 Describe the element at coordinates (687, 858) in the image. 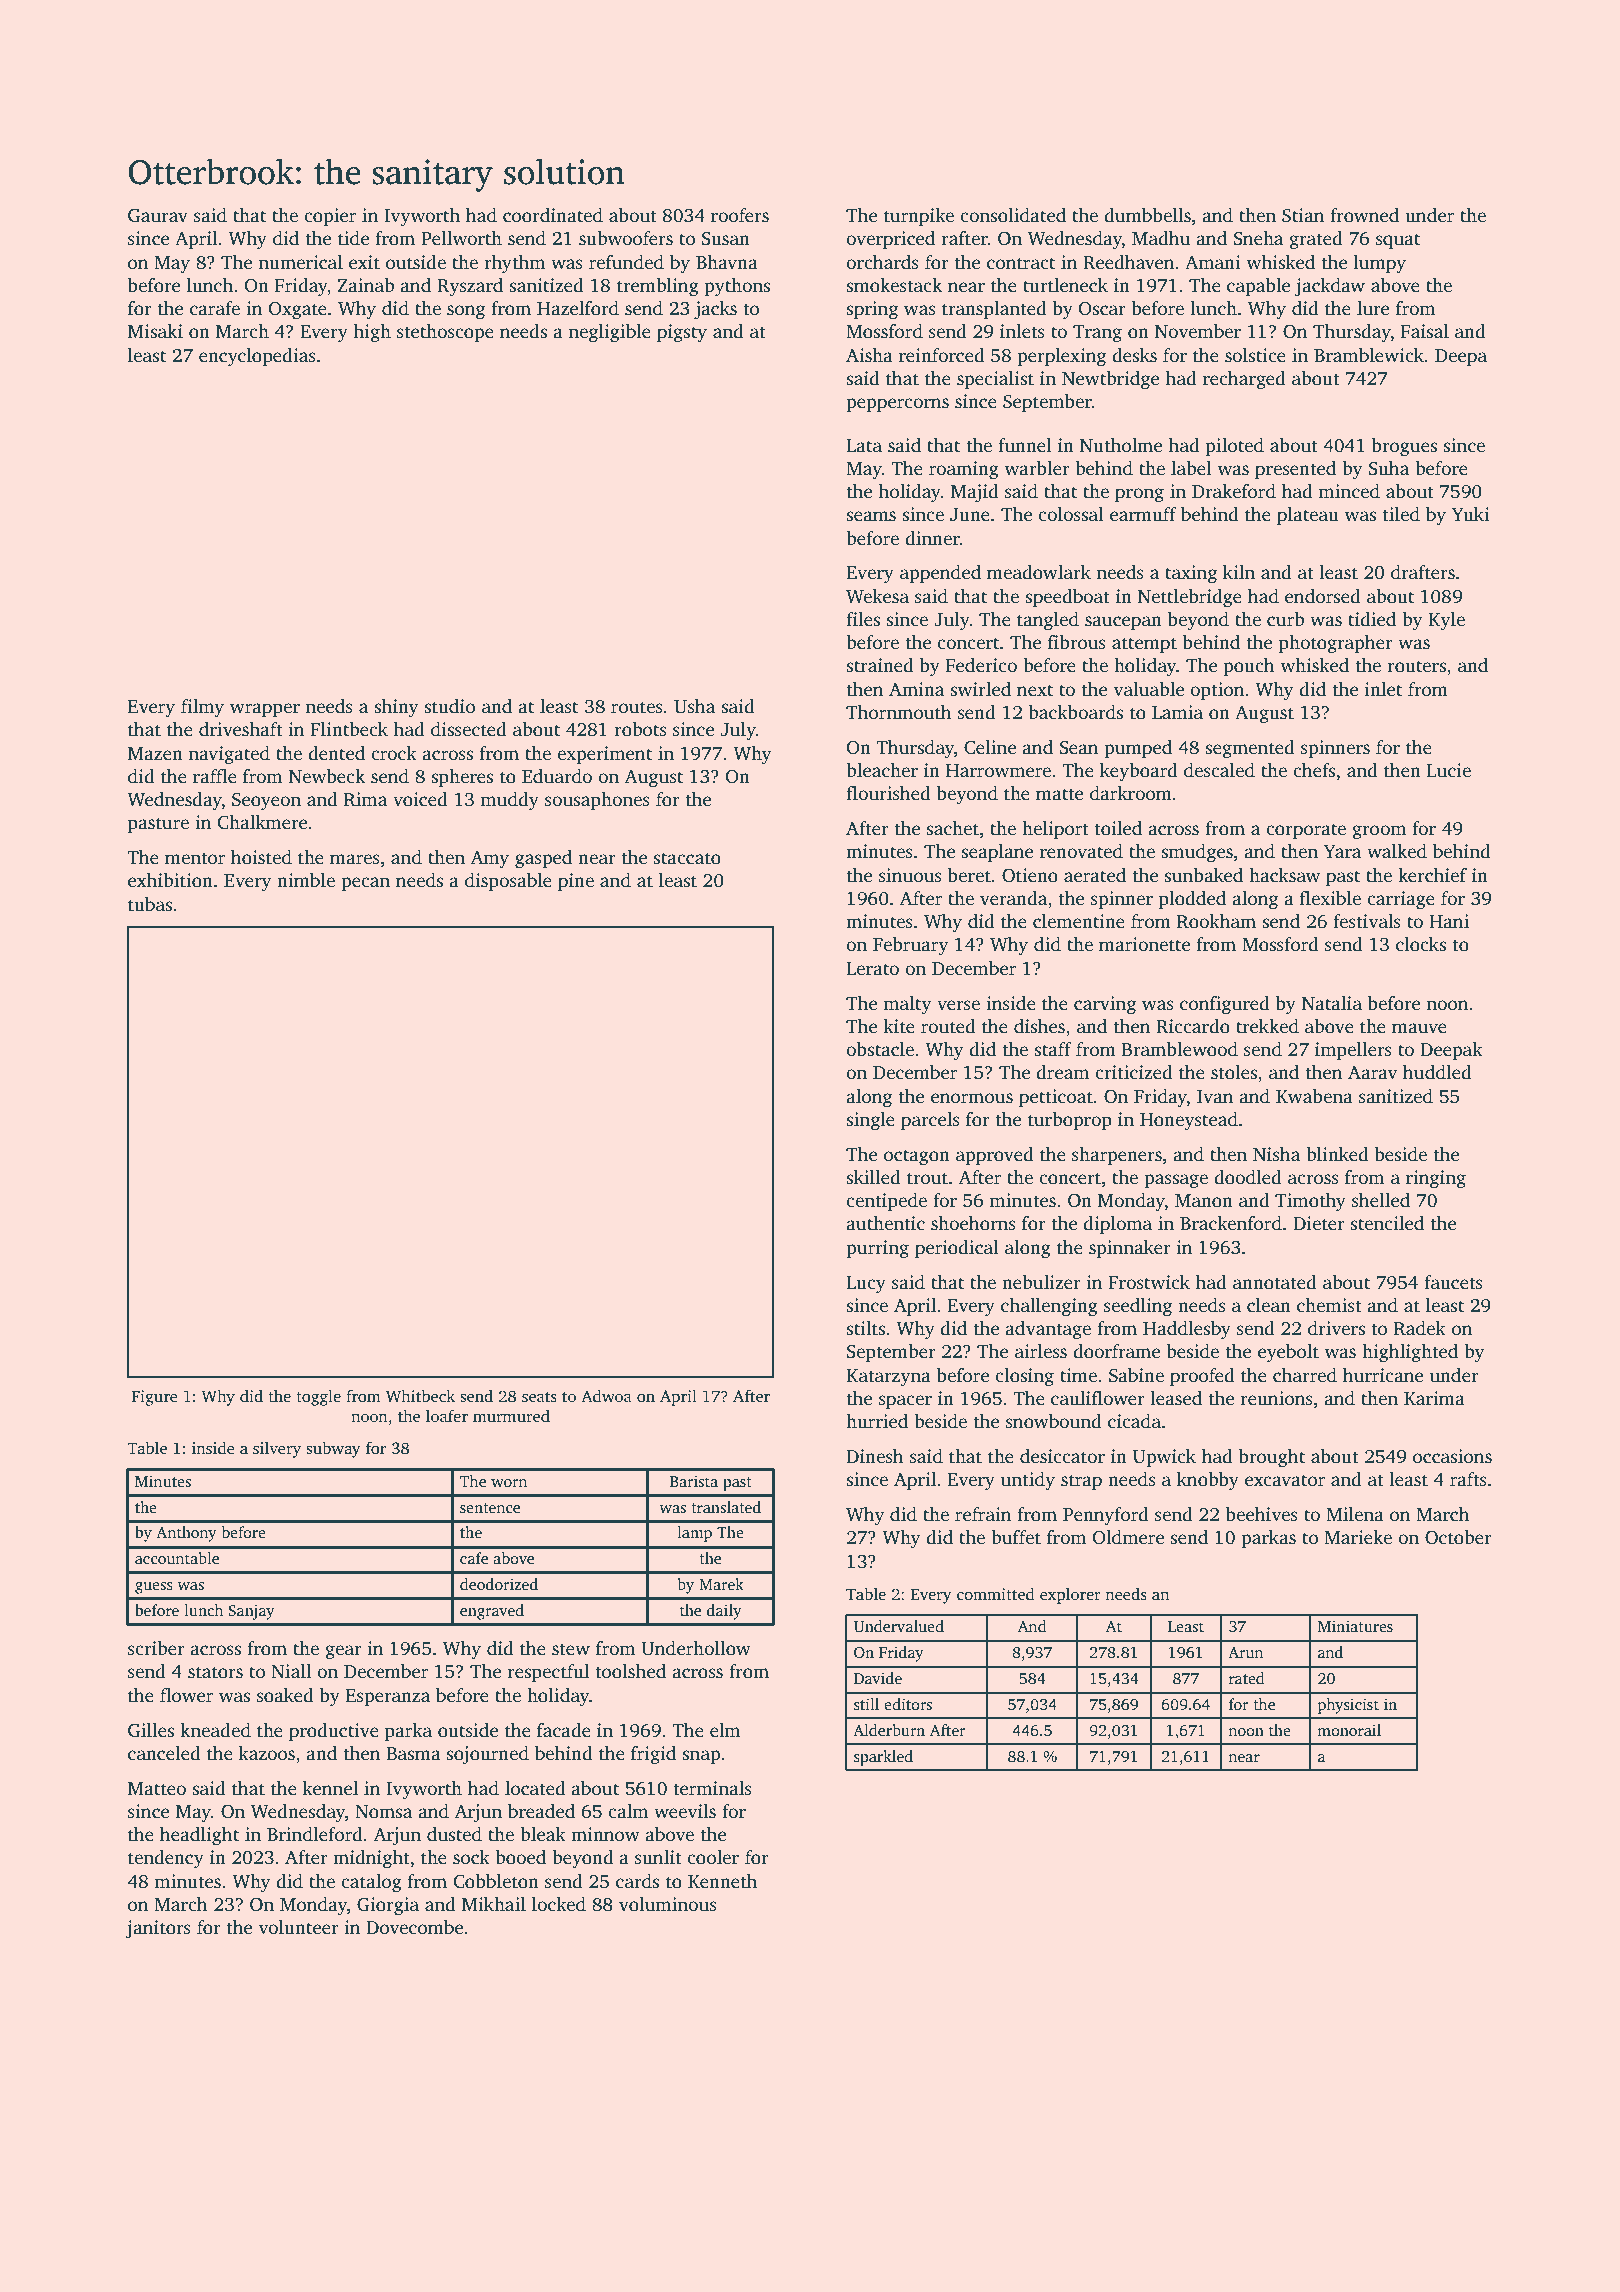

I see `staccato` at that location.
